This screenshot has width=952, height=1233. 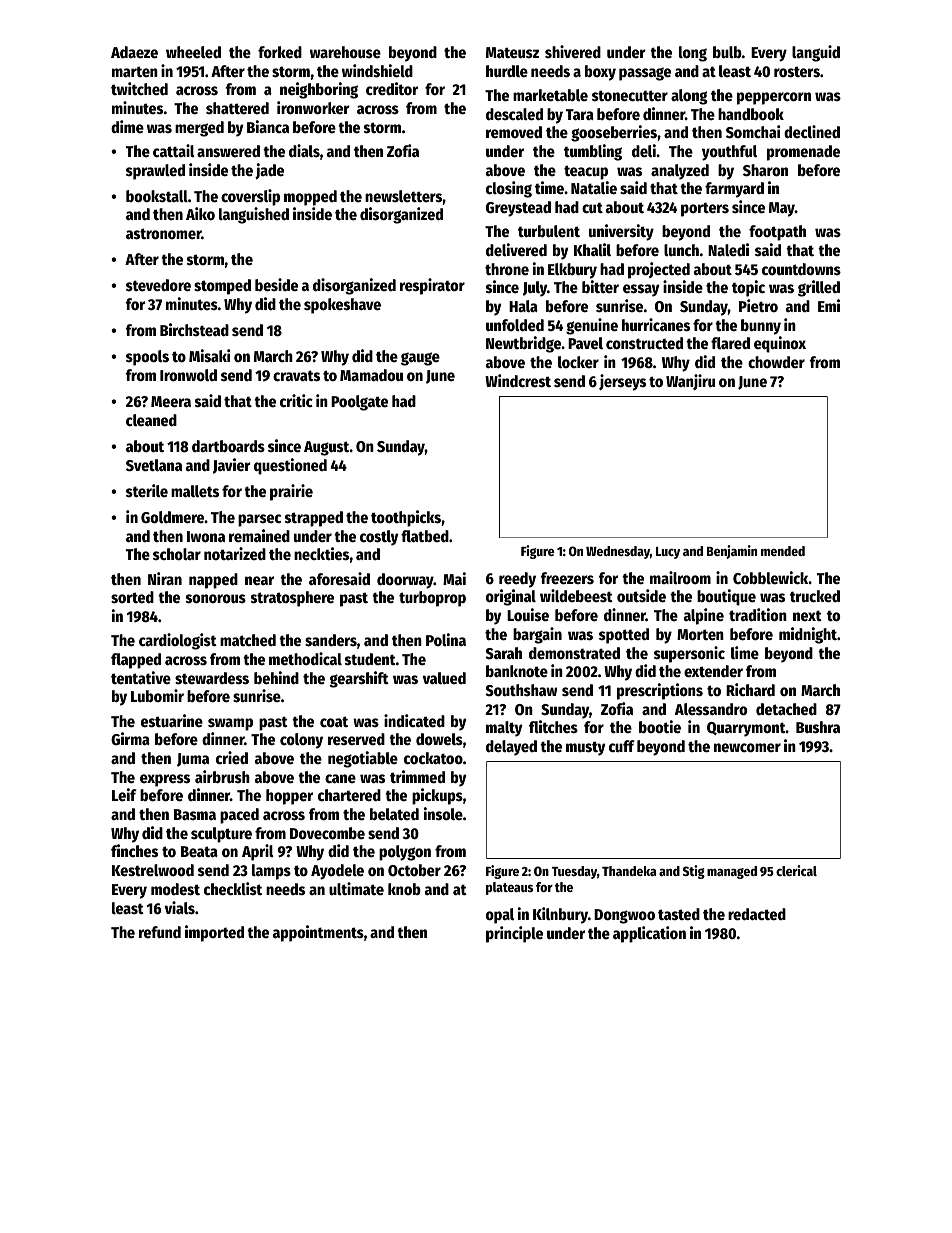 I want to click on polygon, so click(x=405, y=853).
